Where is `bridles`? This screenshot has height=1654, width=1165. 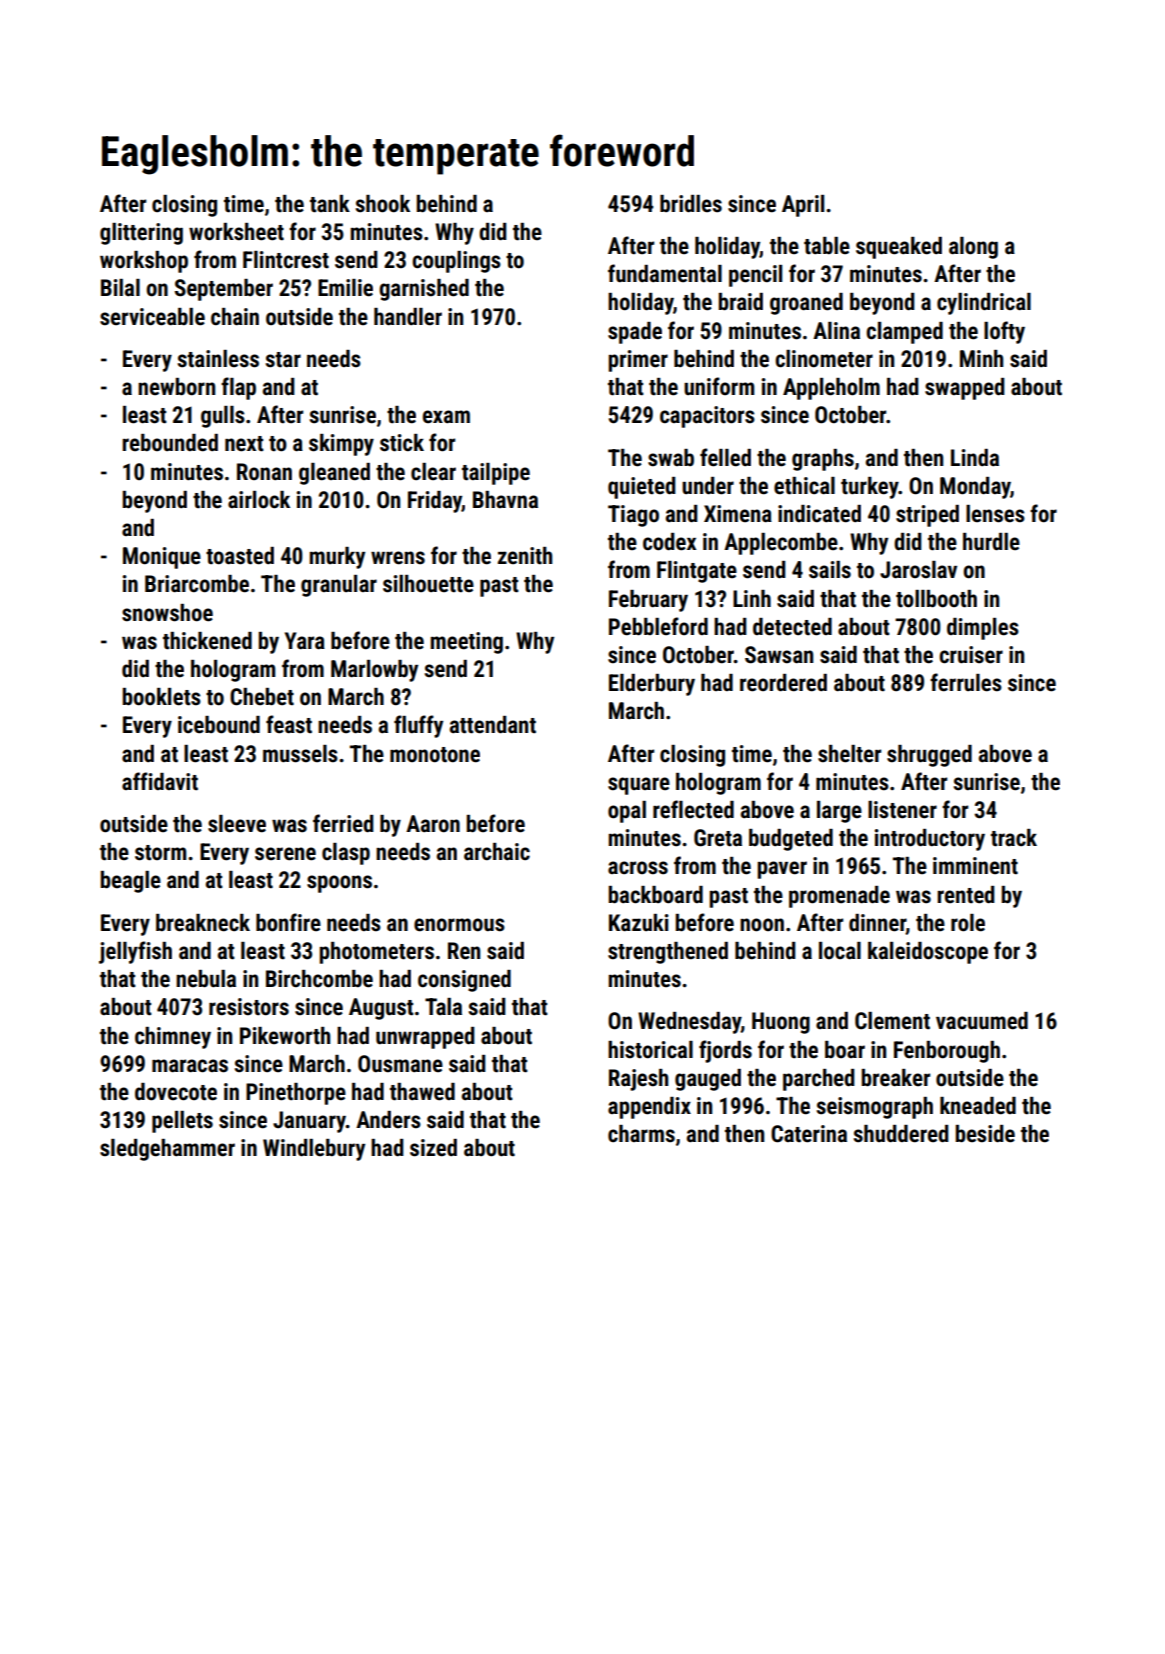
bridles is located at coordinates (691, 204).
